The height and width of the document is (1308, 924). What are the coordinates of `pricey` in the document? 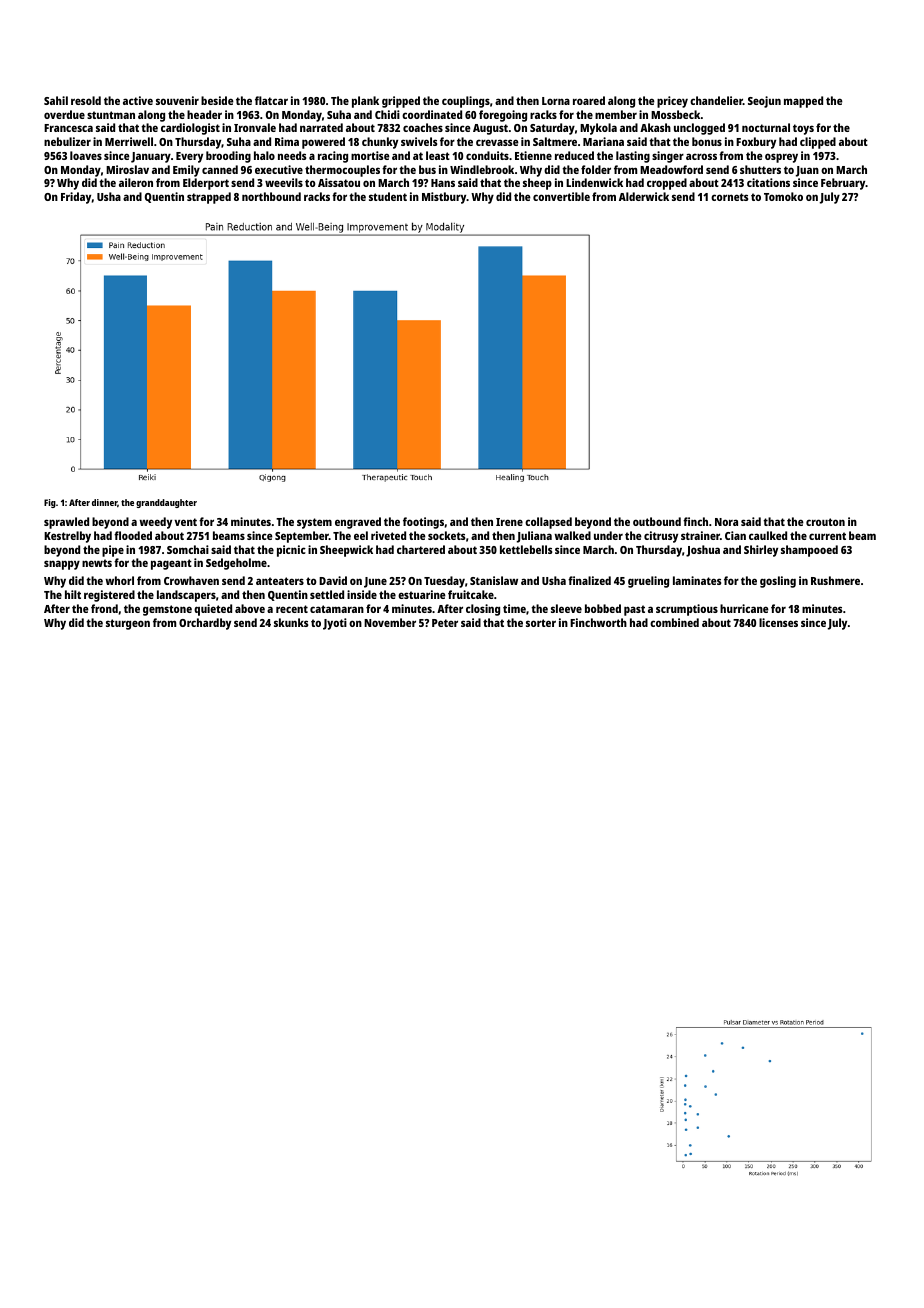 It's located at (672, 102).
